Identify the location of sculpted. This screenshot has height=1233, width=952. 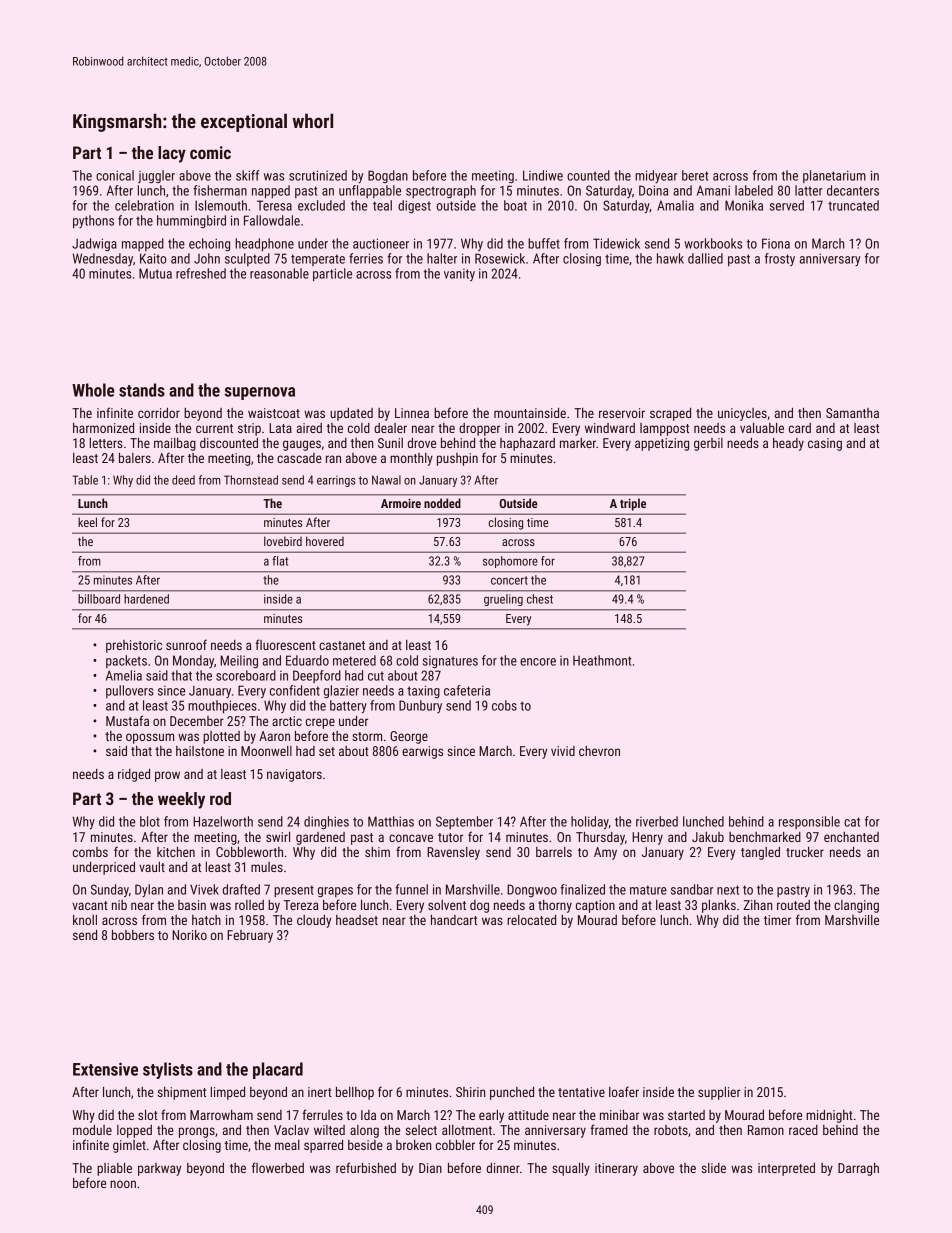
(247, 259).
